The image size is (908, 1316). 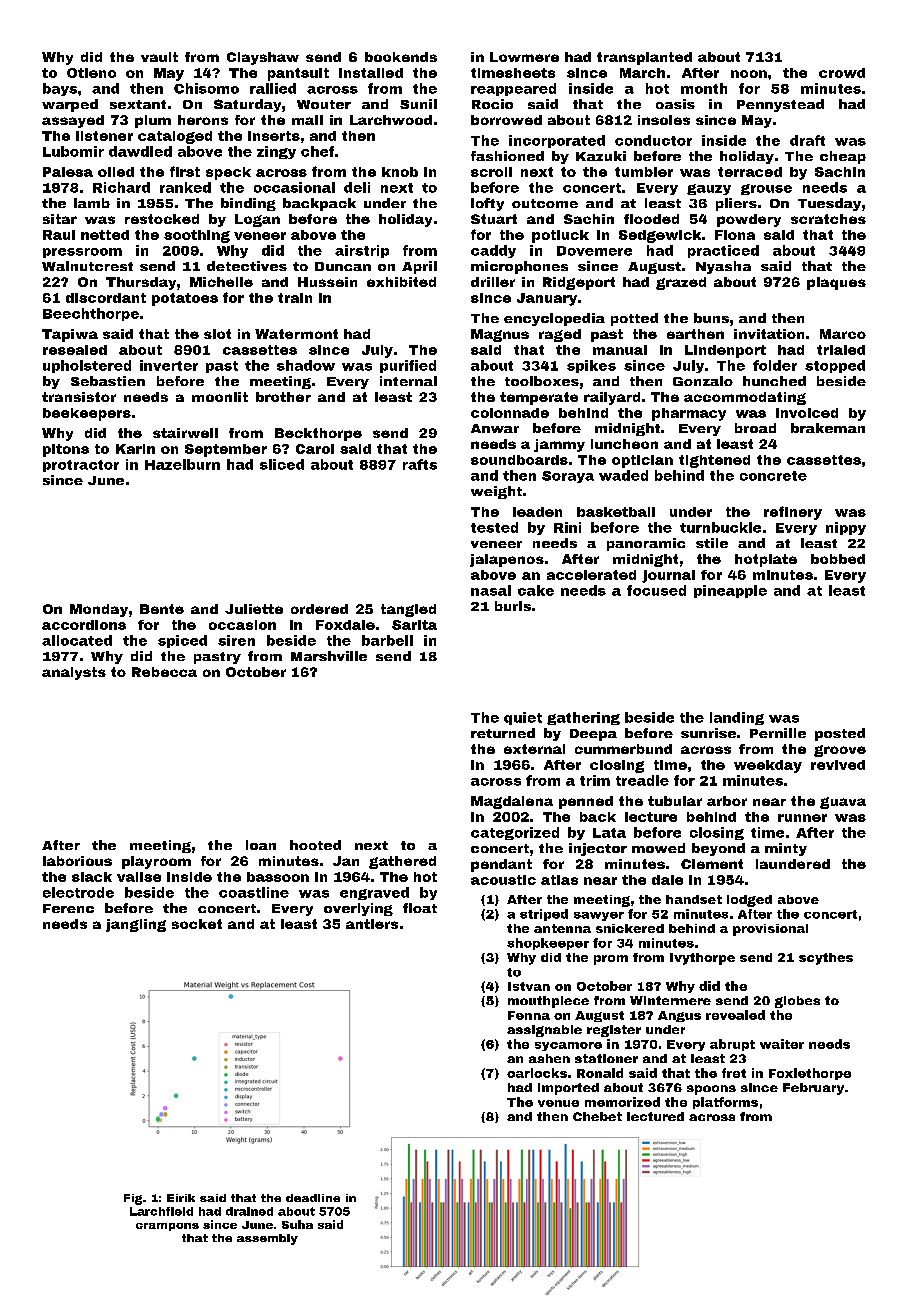 I want to click on nippy, so click(x=846, y=528).
